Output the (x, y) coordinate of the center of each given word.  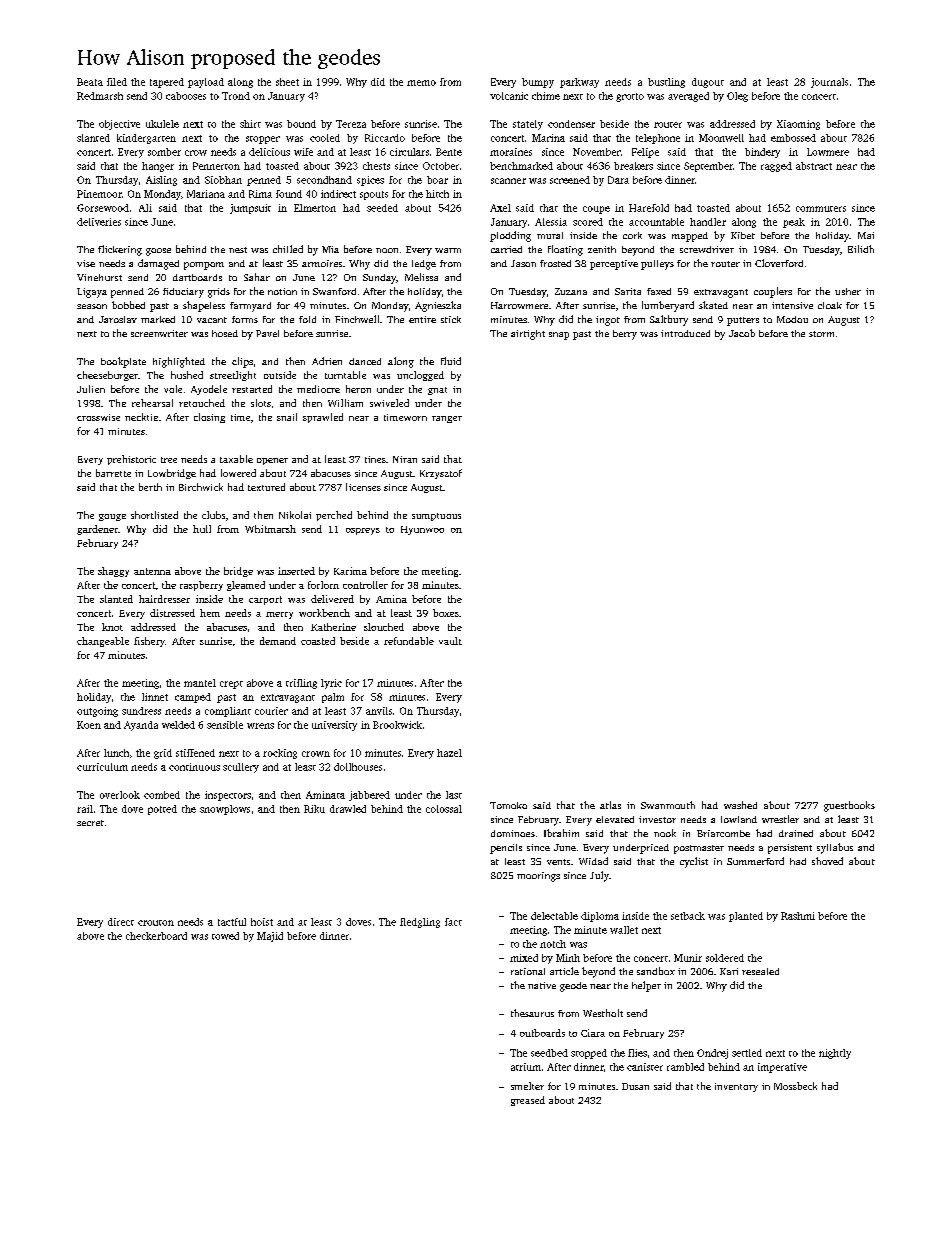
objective (119, 125)
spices (370, 181)
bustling (666, 83)
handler (708, 222)
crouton (156, 923)
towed (225, 936)
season (92, 306)
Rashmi (798, 916)
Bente (449, 152)
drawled (348, 809)
